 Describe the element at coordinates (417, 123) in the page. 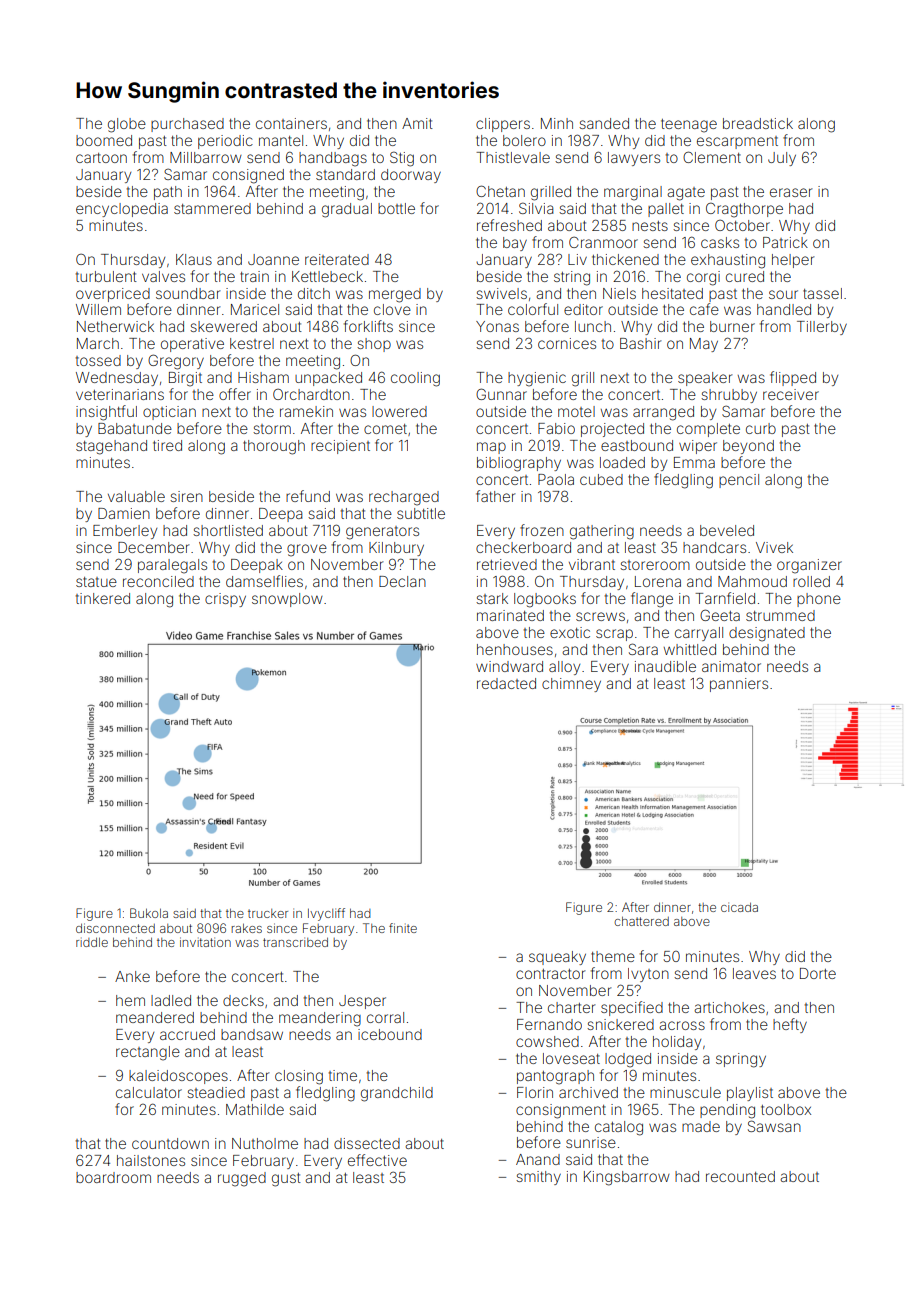

I see `Amit` at that location.
